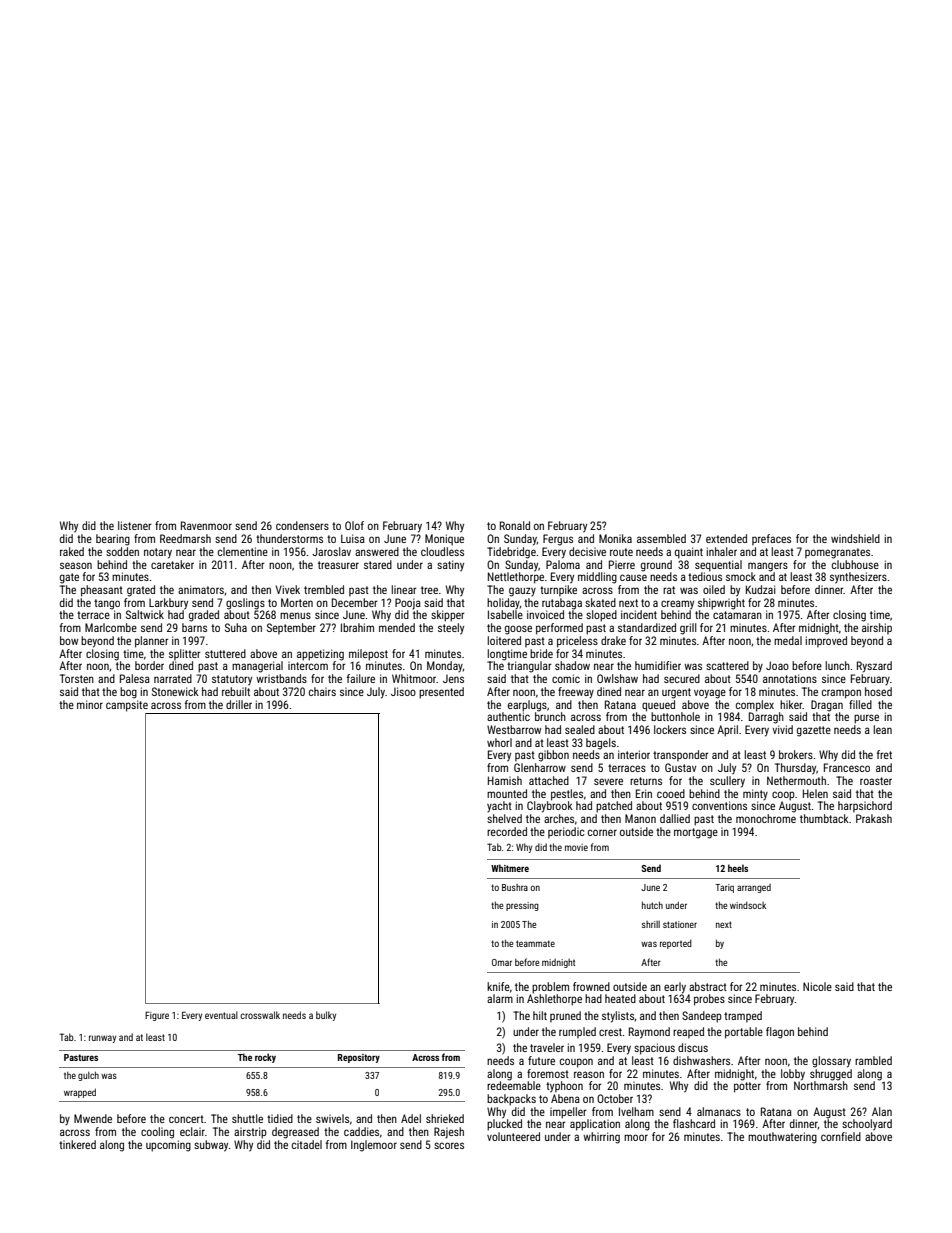 This screenshot has width=952, height=1233. What do you see at coordinates (239, 704) in the screenshot?
I see `driller` at bounding box center [239, 704].
